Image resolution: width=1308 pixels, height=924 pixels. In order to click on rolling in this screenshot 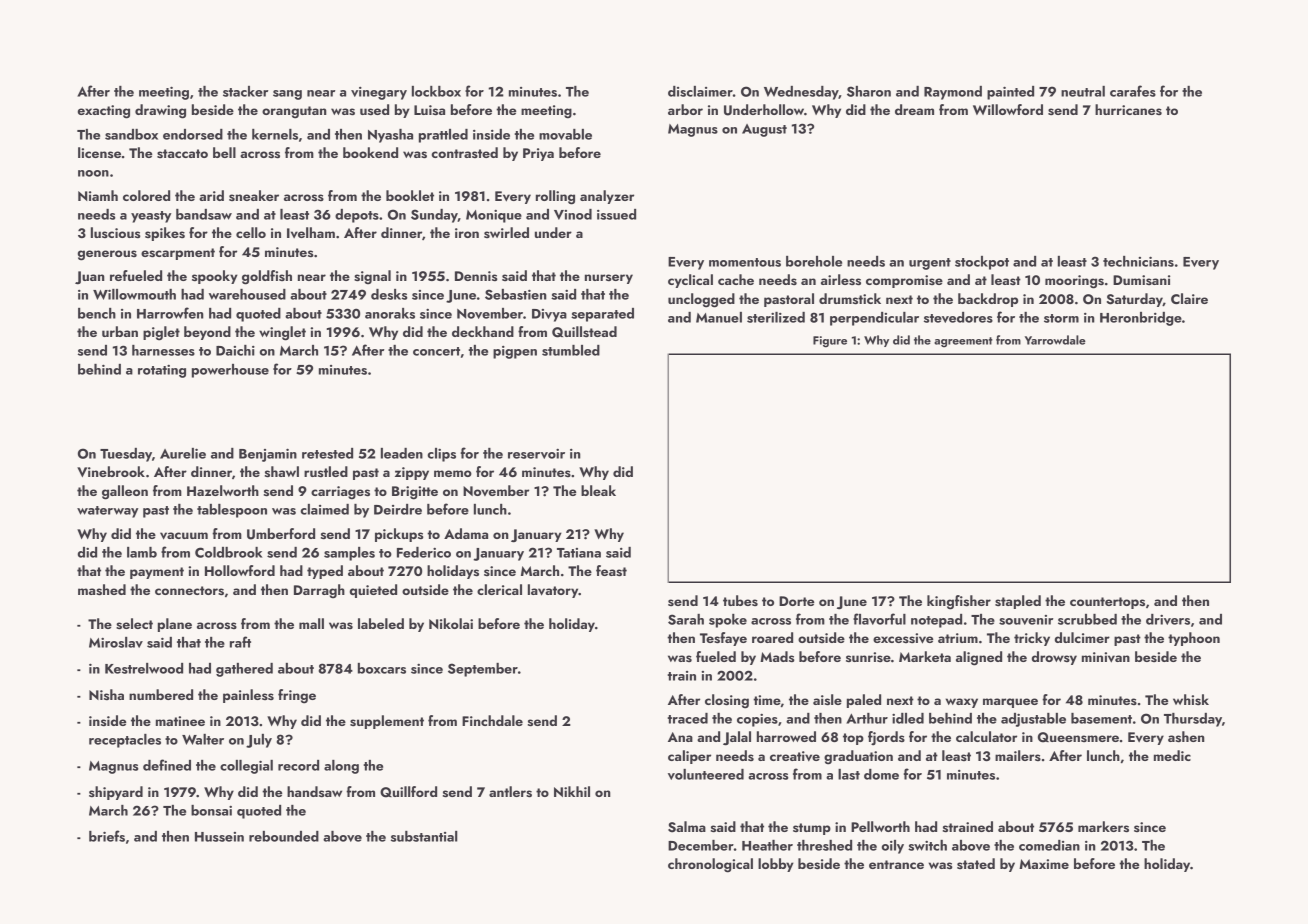, I will do `click(555, 197)`.
